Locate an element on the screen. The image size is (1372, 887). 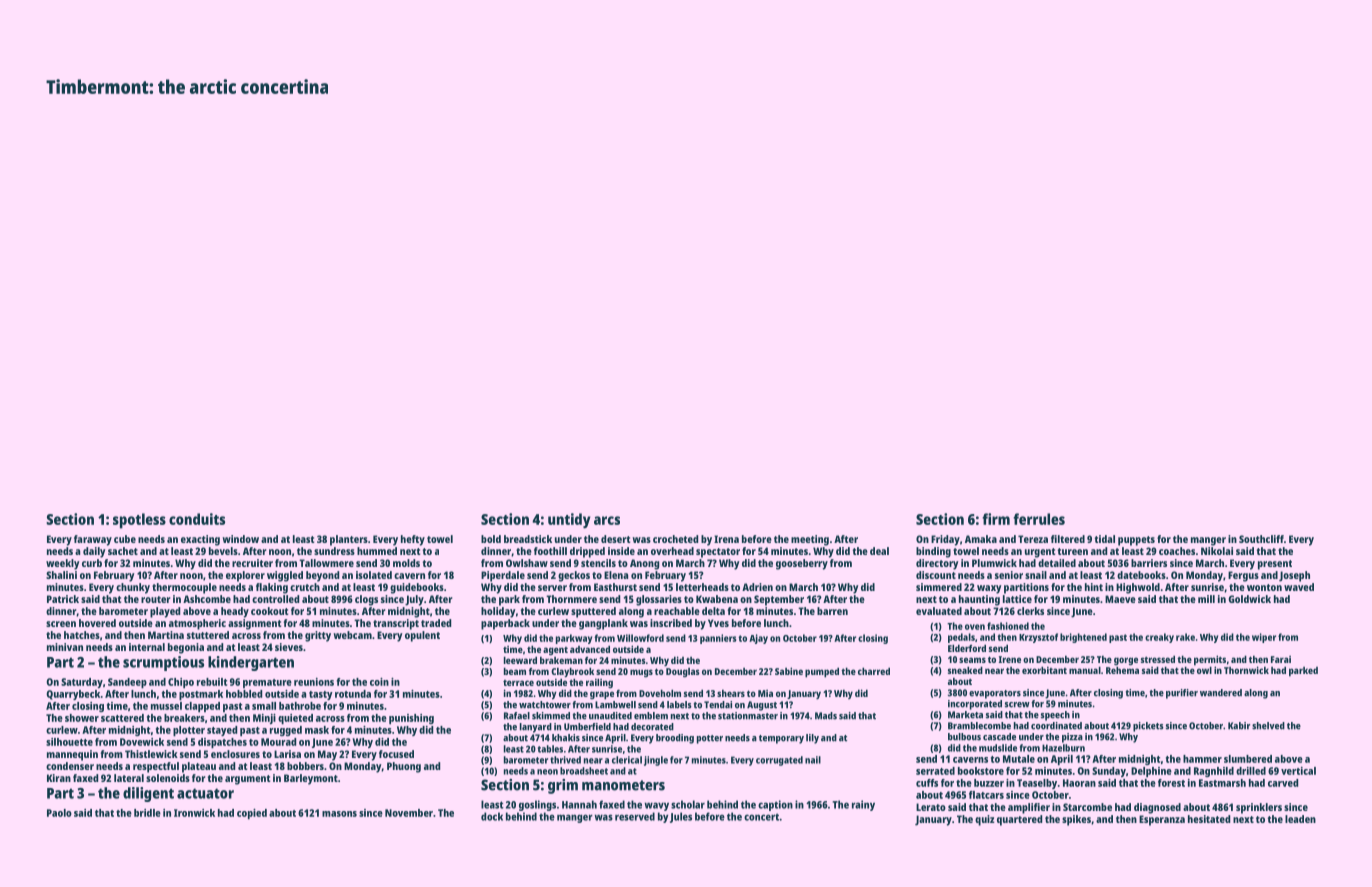
clogs is located at coordinates (366, 600).
